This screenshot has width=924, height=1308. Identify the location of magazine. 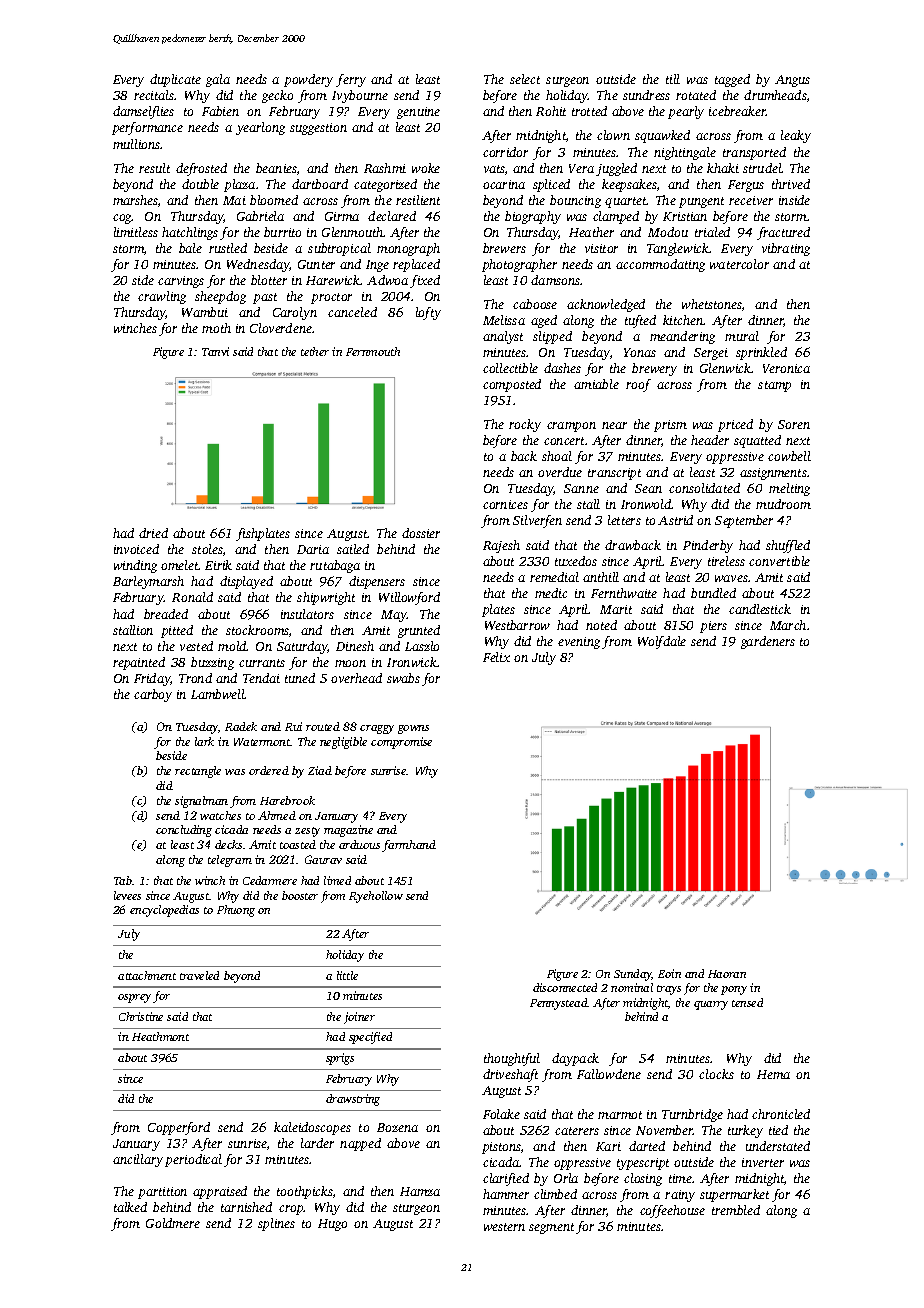
(348, 831).
